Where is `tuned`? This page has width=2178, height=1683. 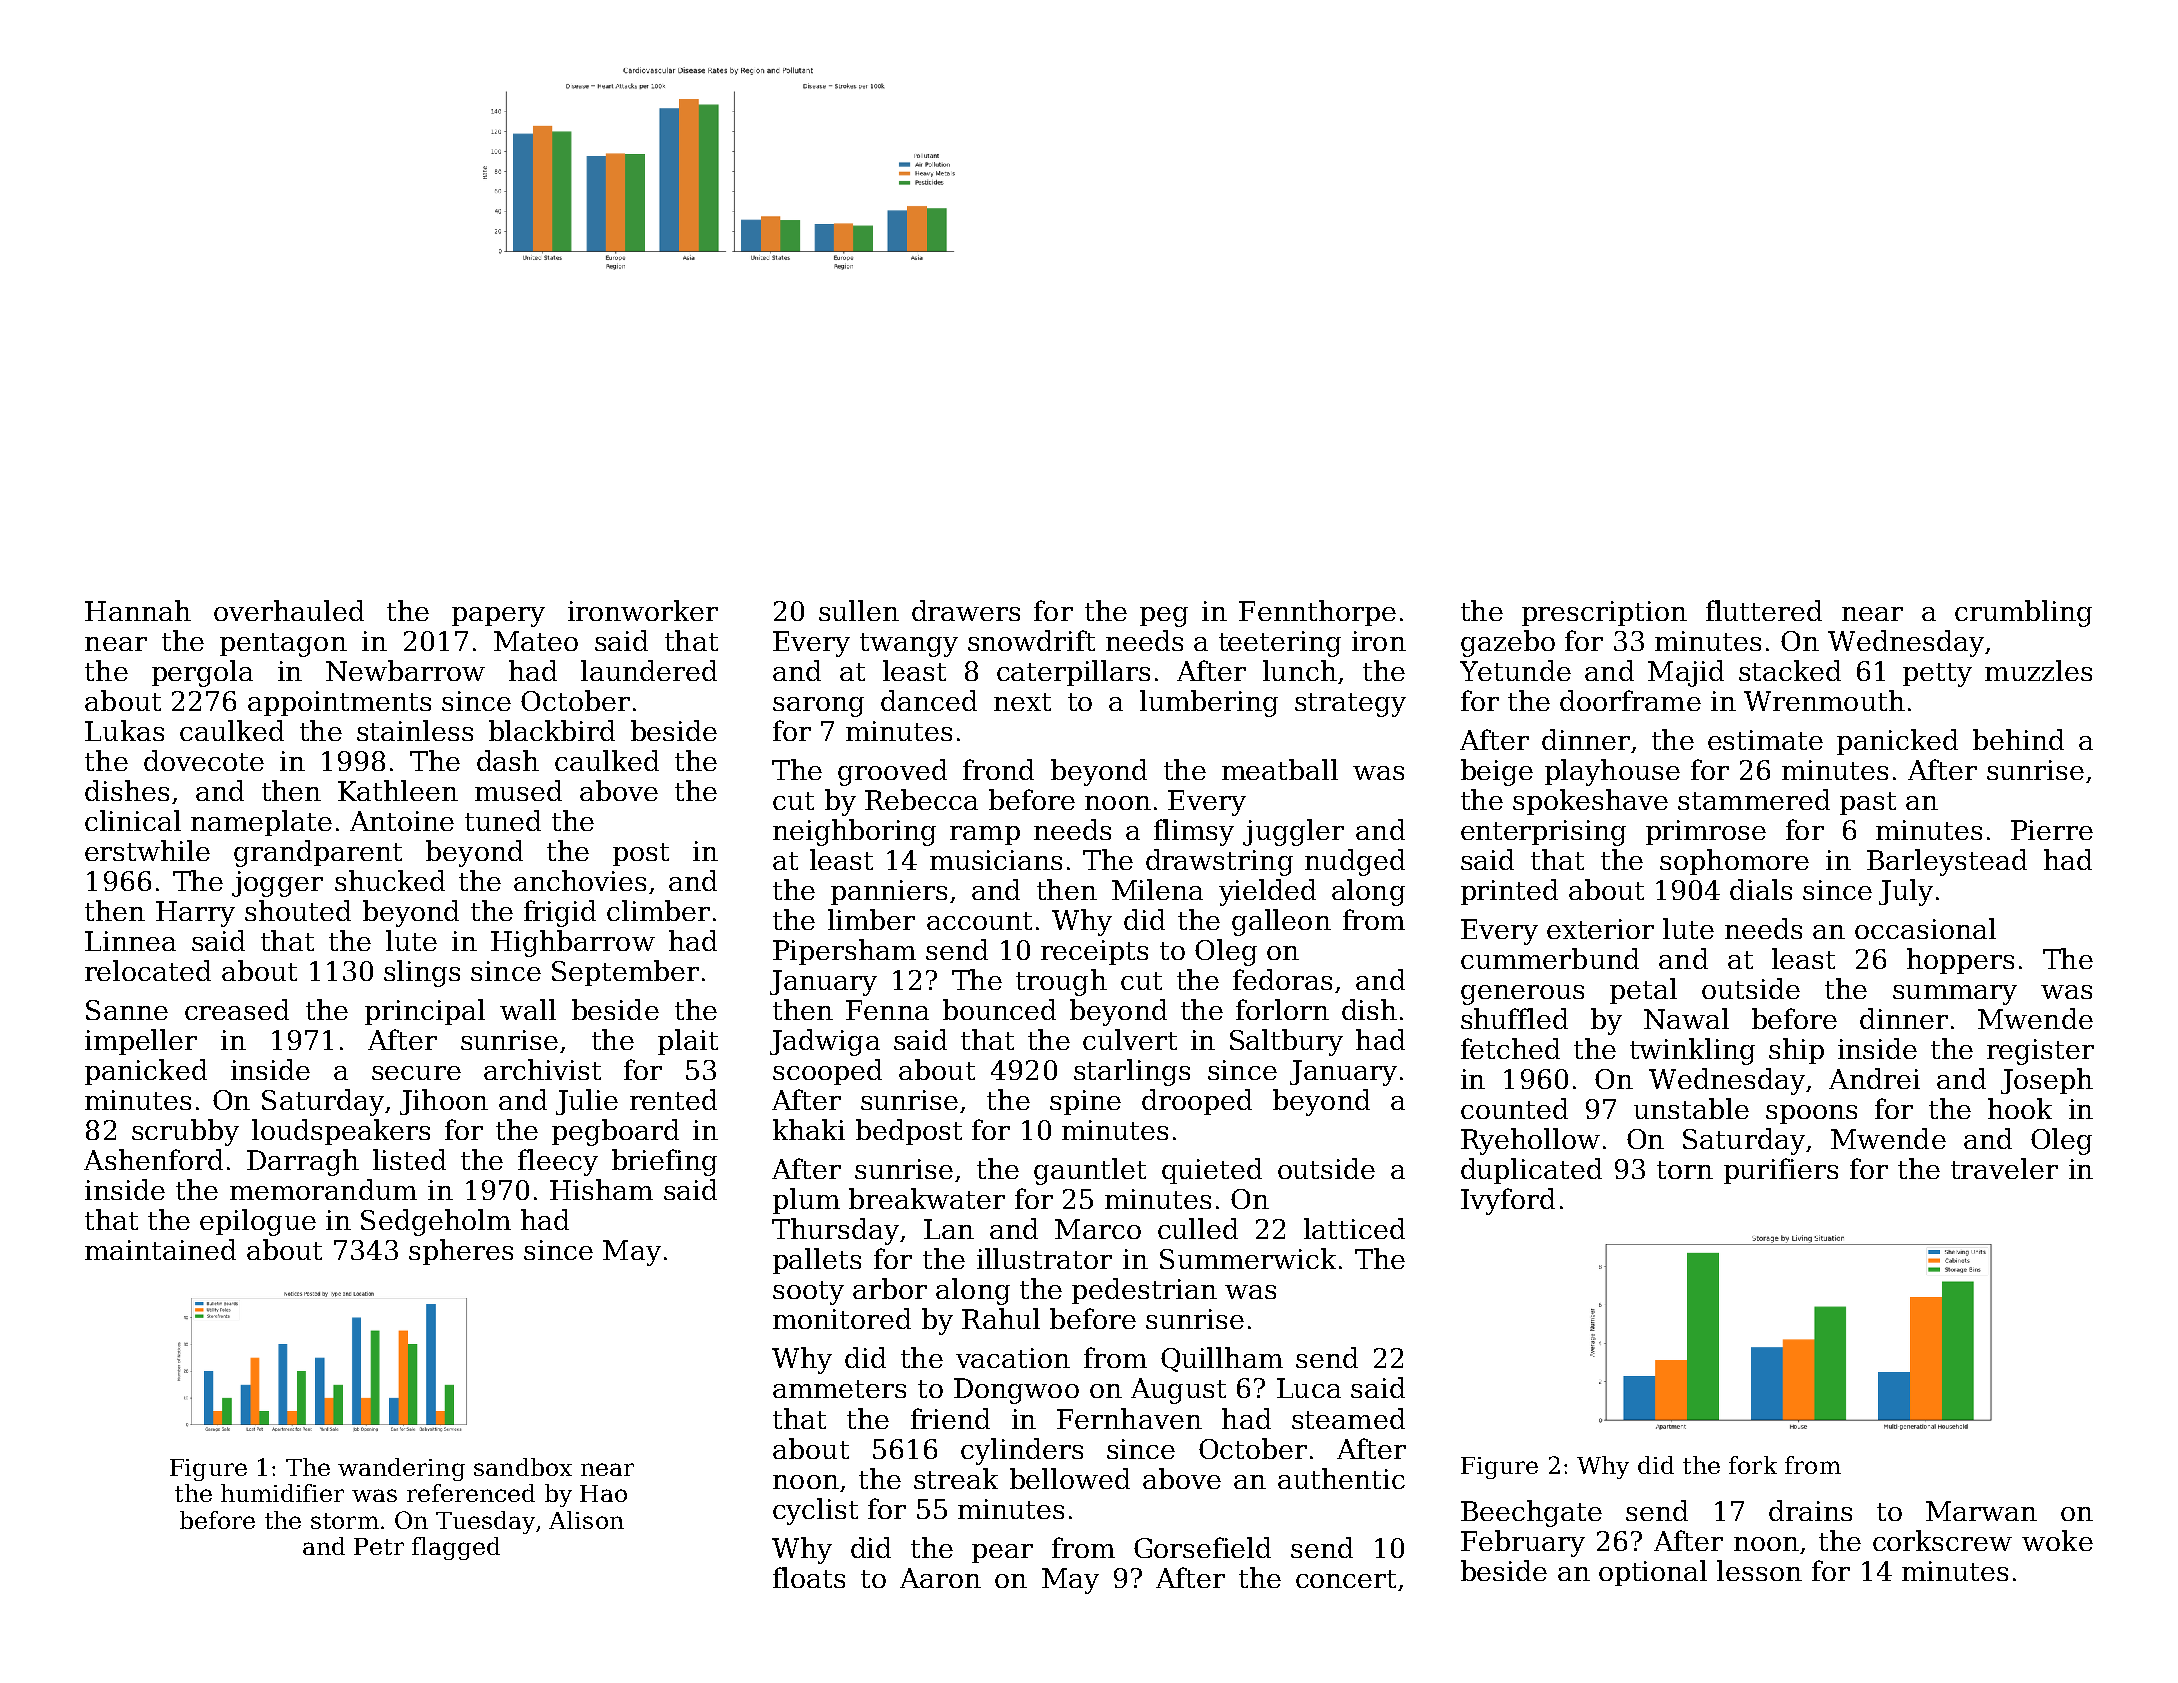 tuned is located at coordinates (503, 820).
